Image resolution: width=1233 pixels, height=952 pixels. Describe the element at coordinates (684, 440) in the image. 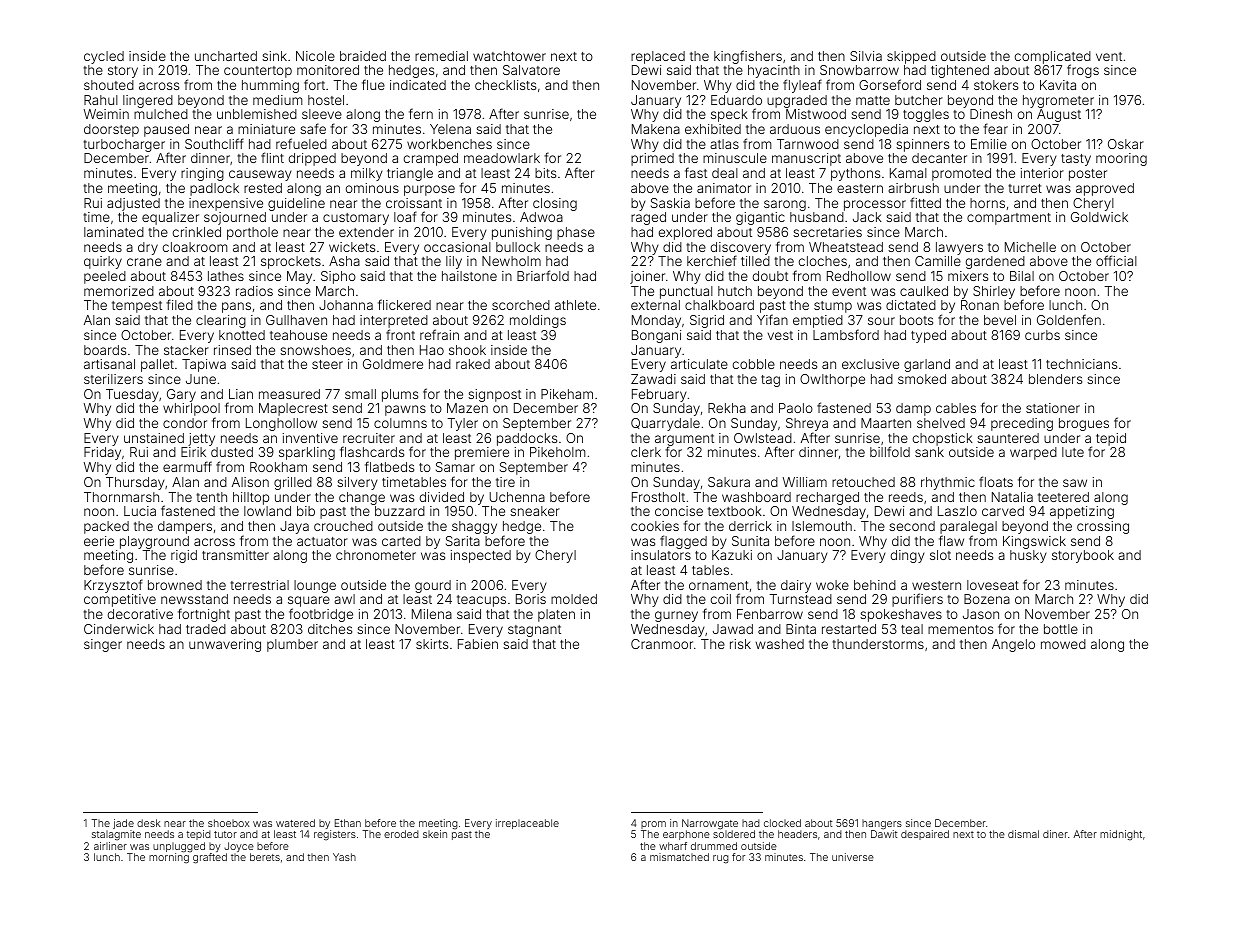

I see `argument` at that location.
